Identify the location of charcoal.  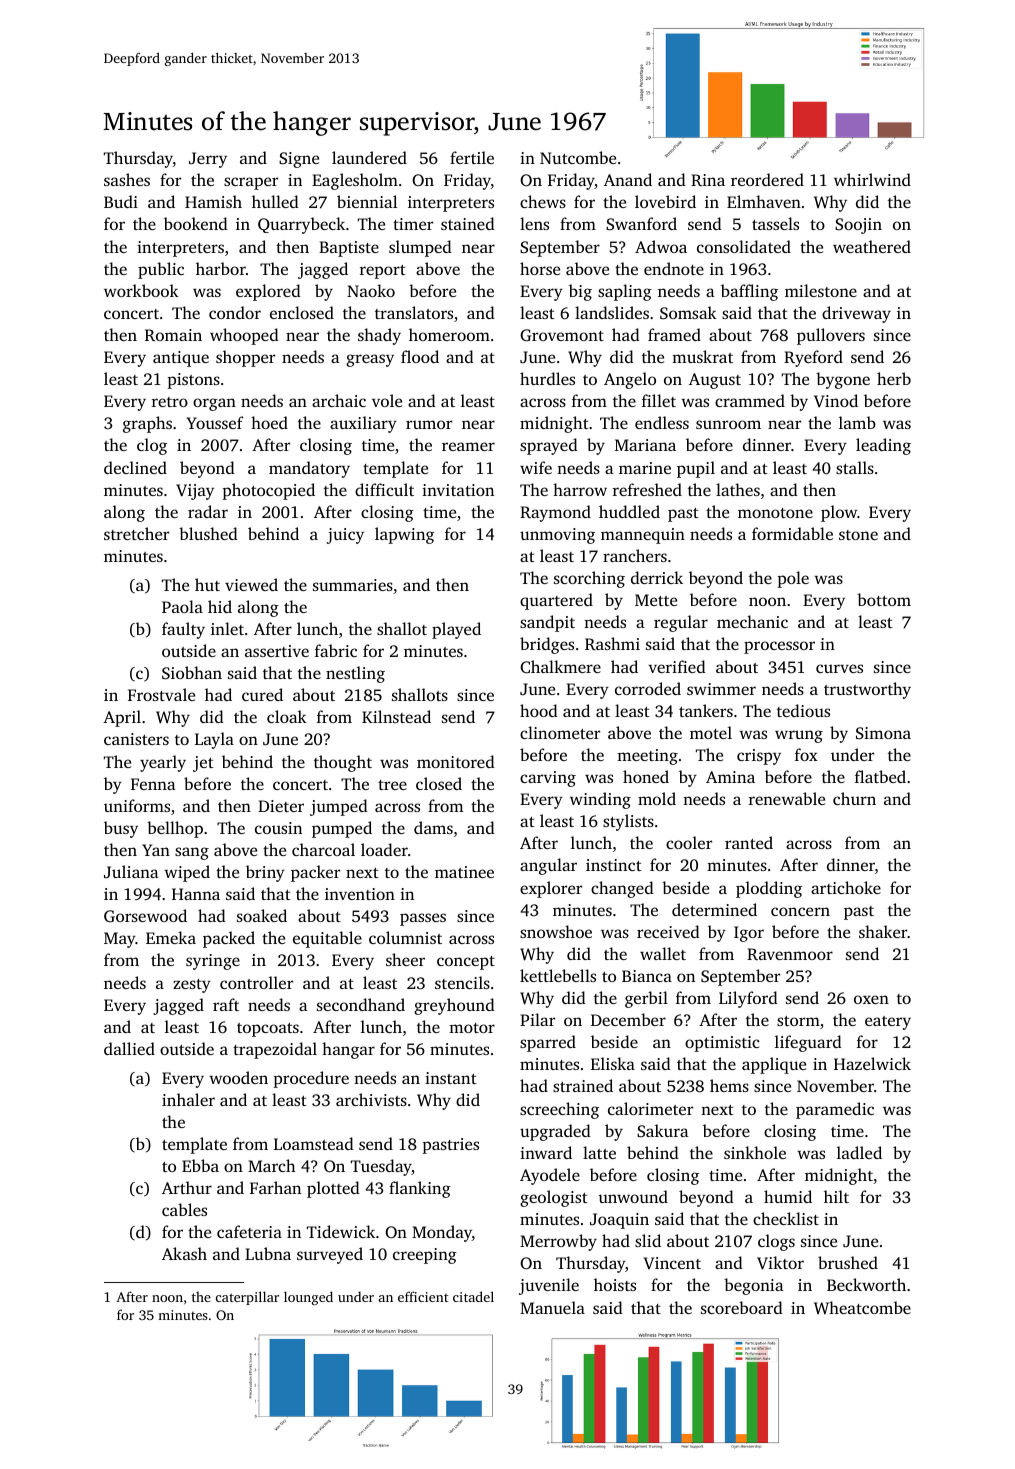
(323, 849).
